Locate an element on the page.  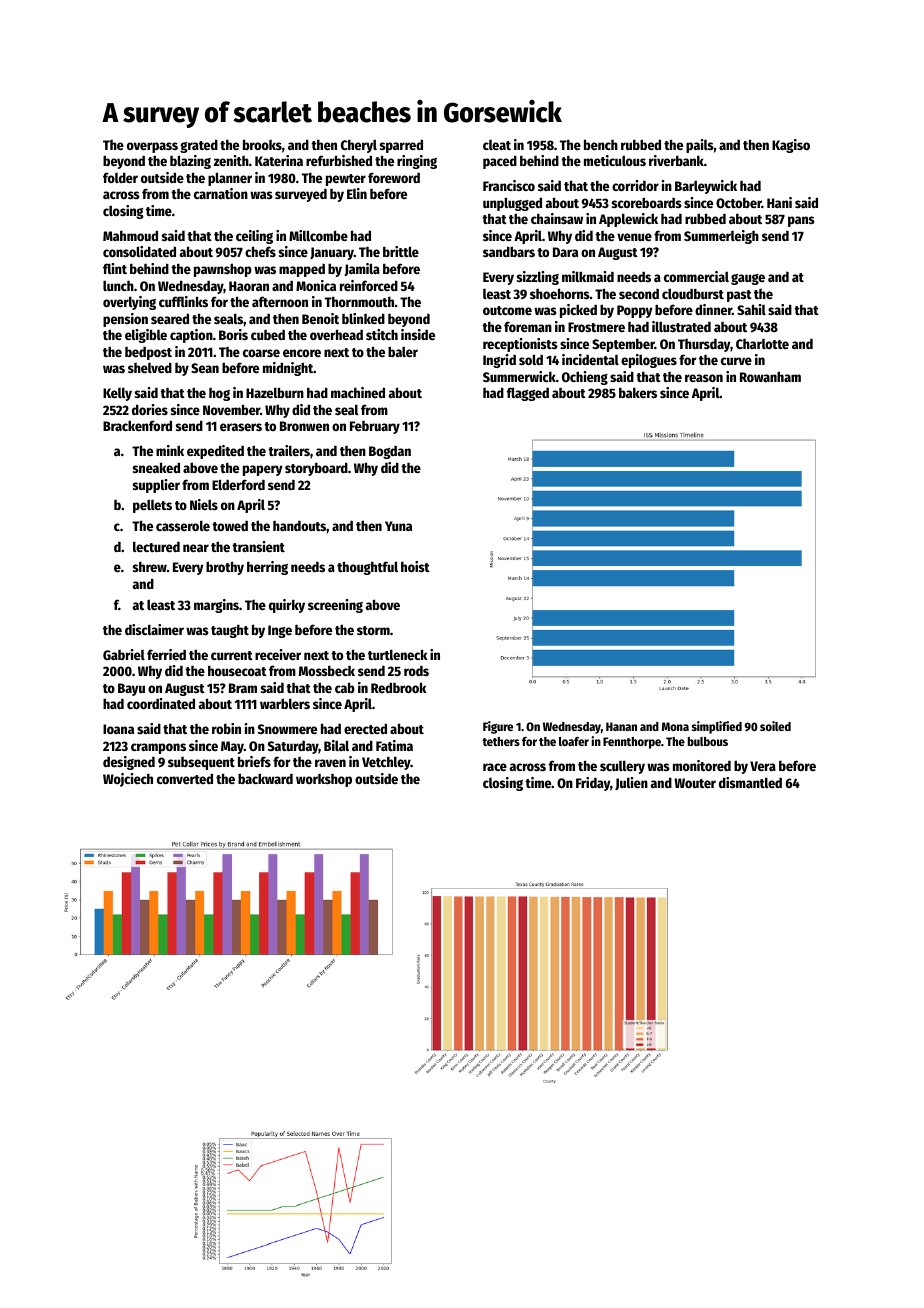
unplugged is located at coordinates (512, 204).
